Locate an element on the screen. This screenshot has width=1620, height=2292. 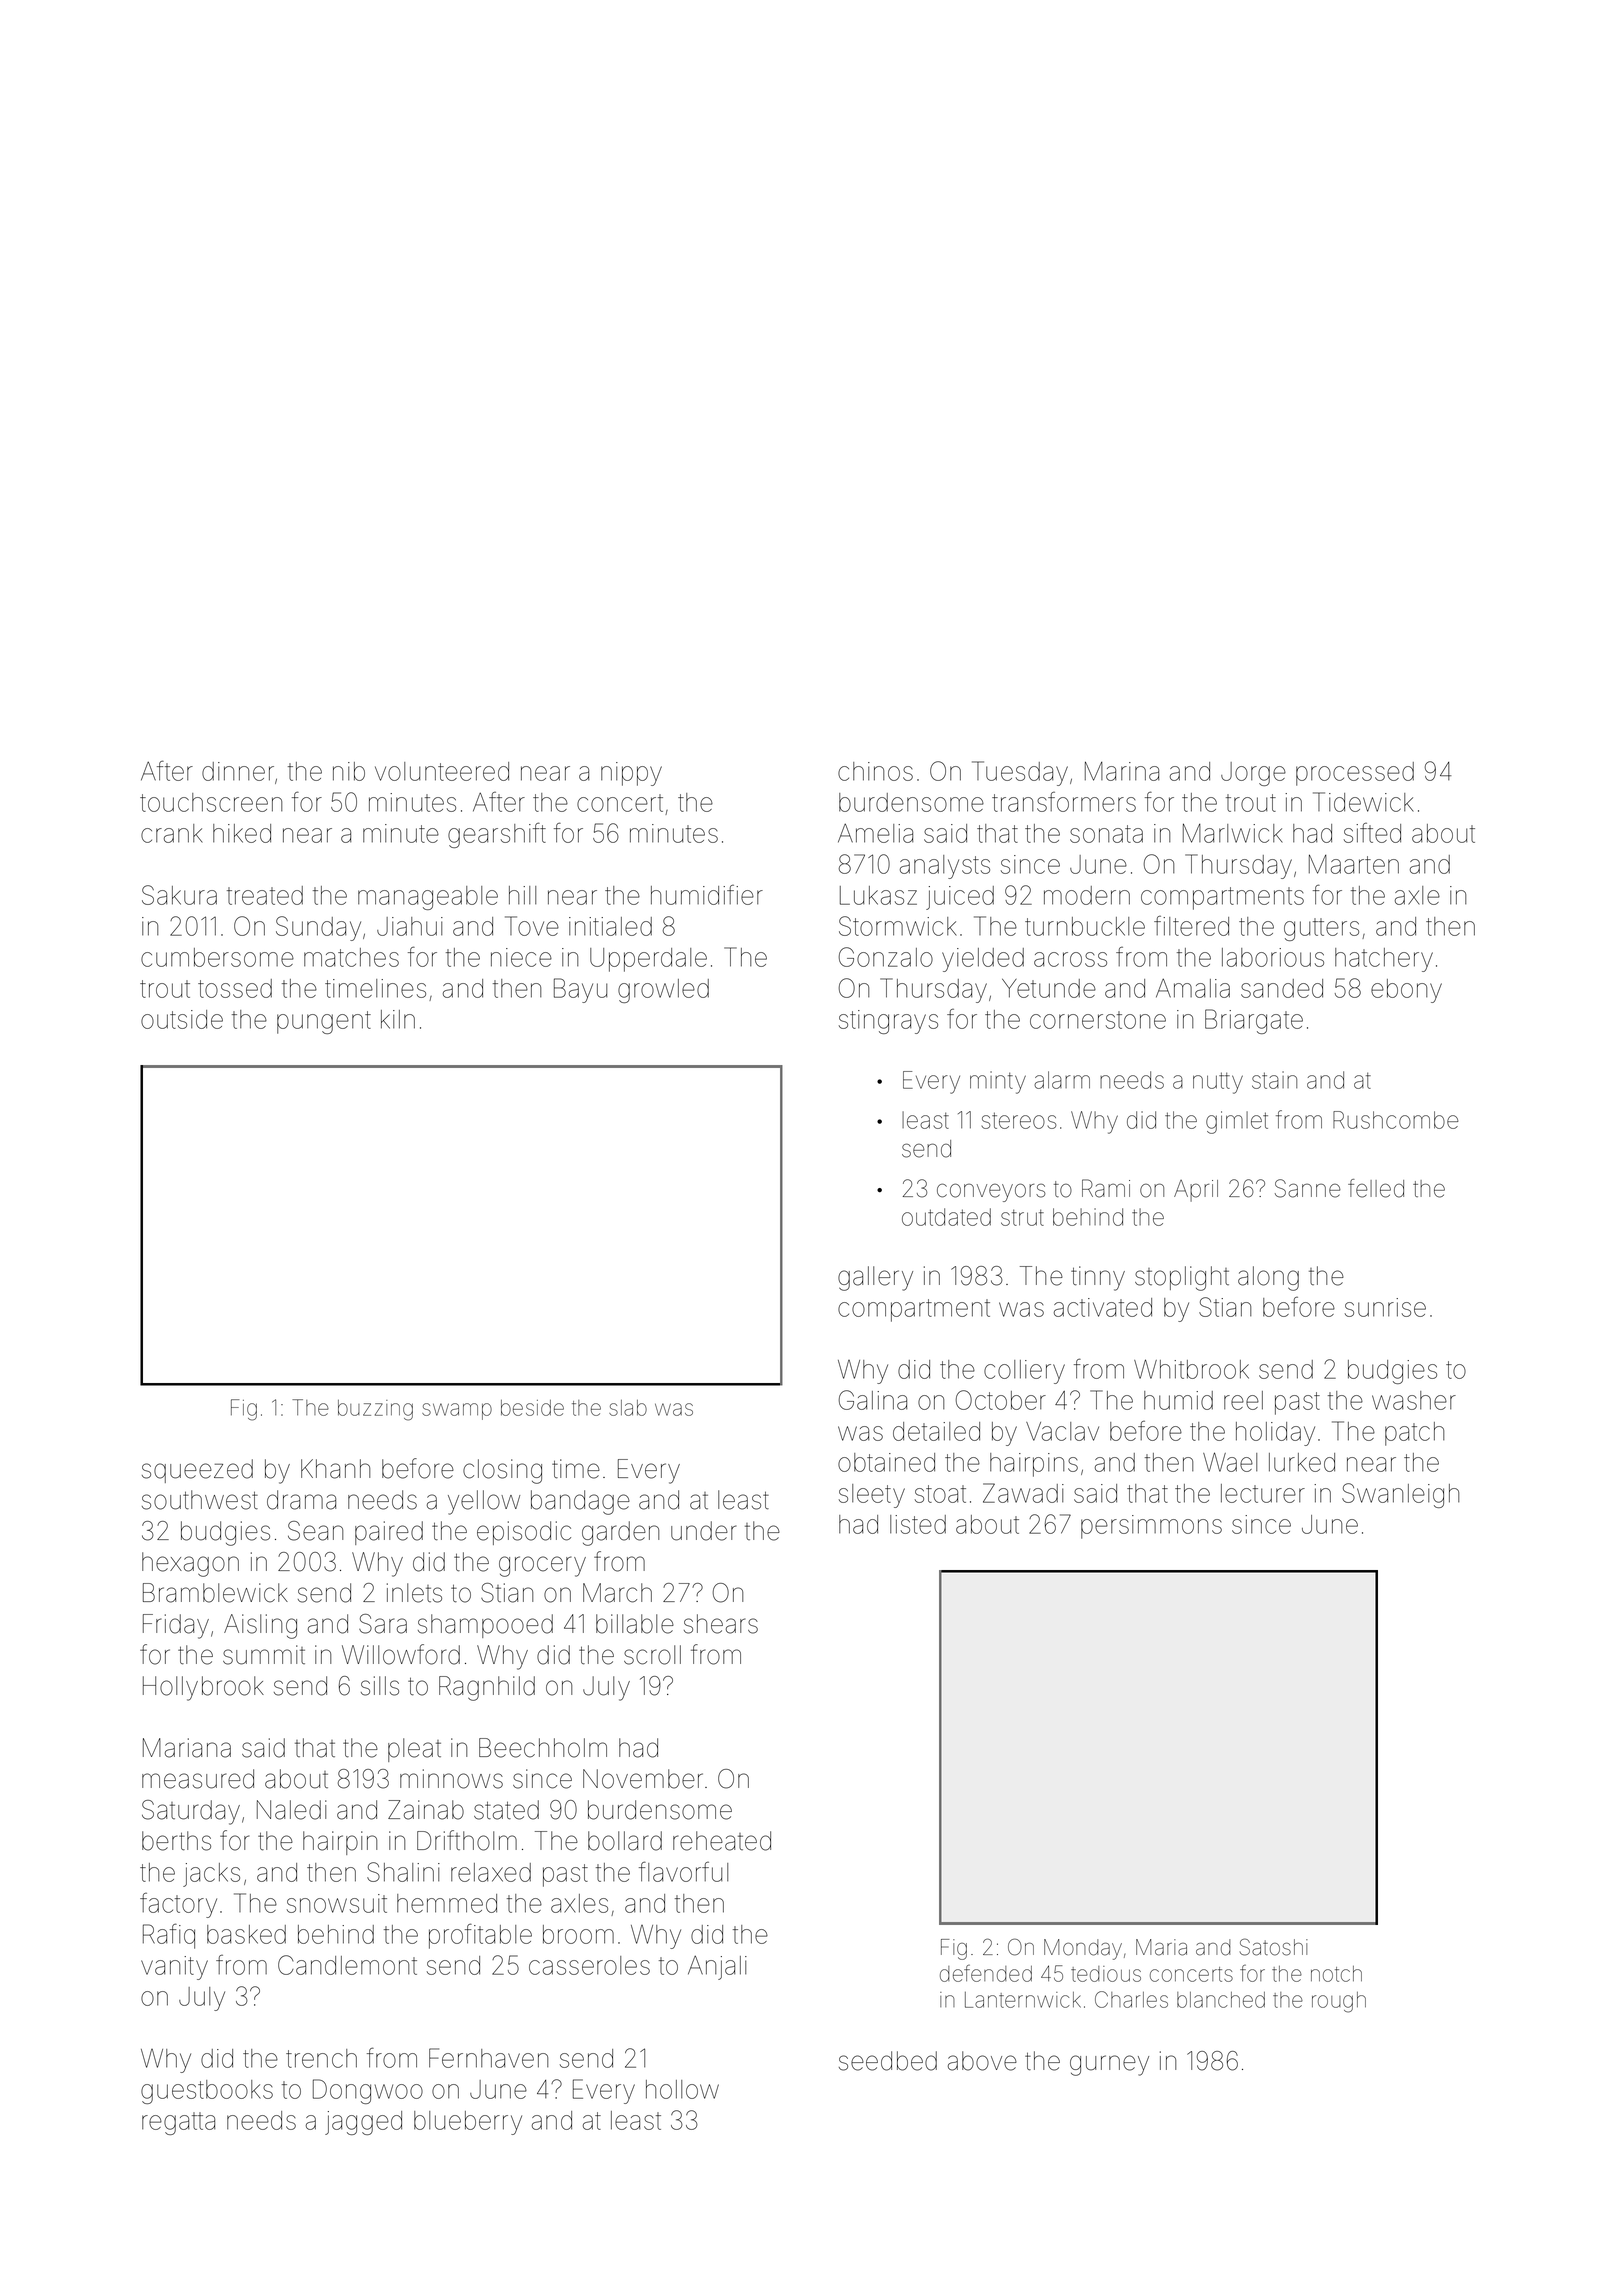
defended is located at coordinates (986, 1973).
